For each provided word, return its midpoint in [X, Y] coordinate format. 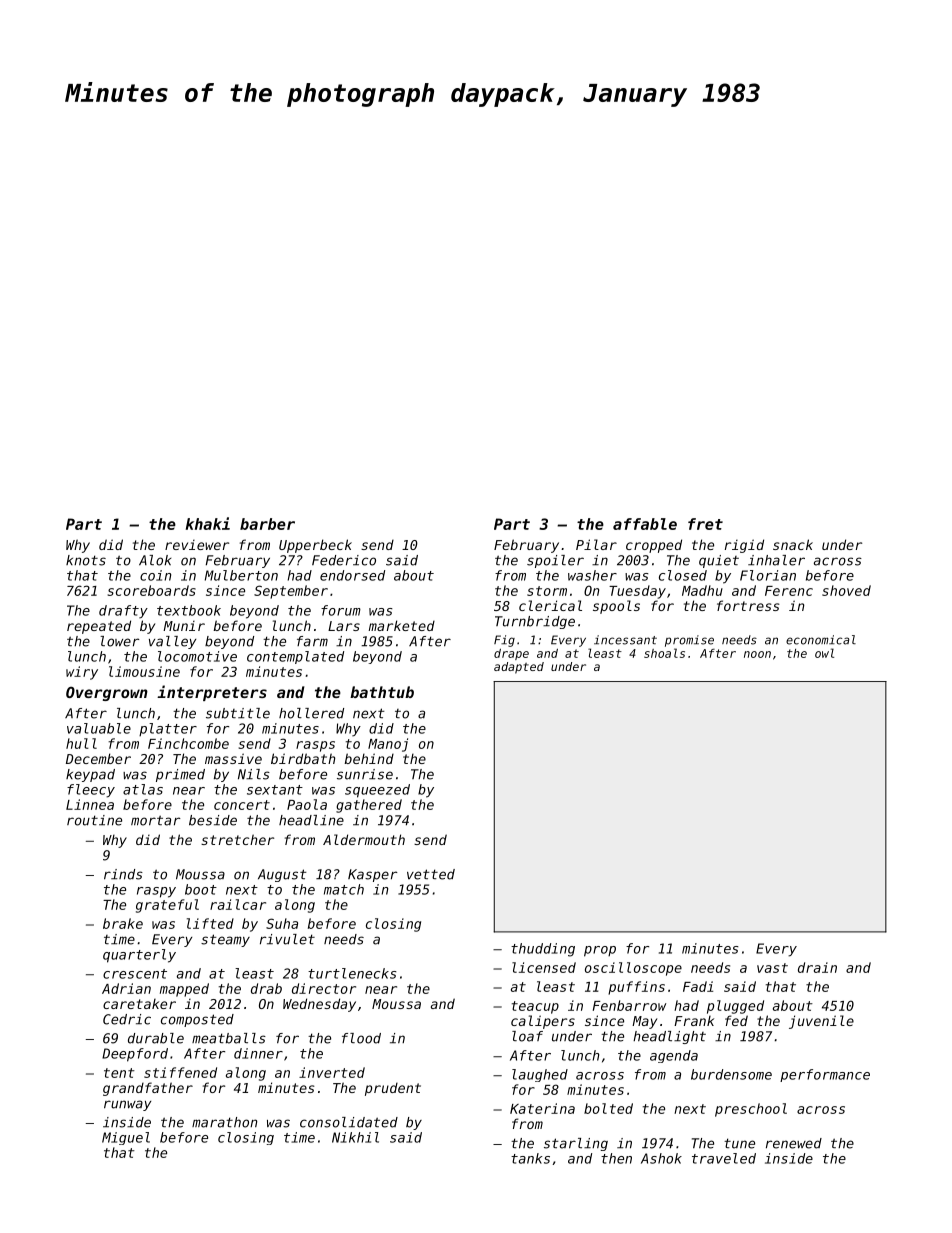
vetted [431, 874]
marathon [224, 1122]
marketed [402, 625]
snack [793, 544]
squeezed [377, 791]
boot [201, 889]
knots [86, 560]
